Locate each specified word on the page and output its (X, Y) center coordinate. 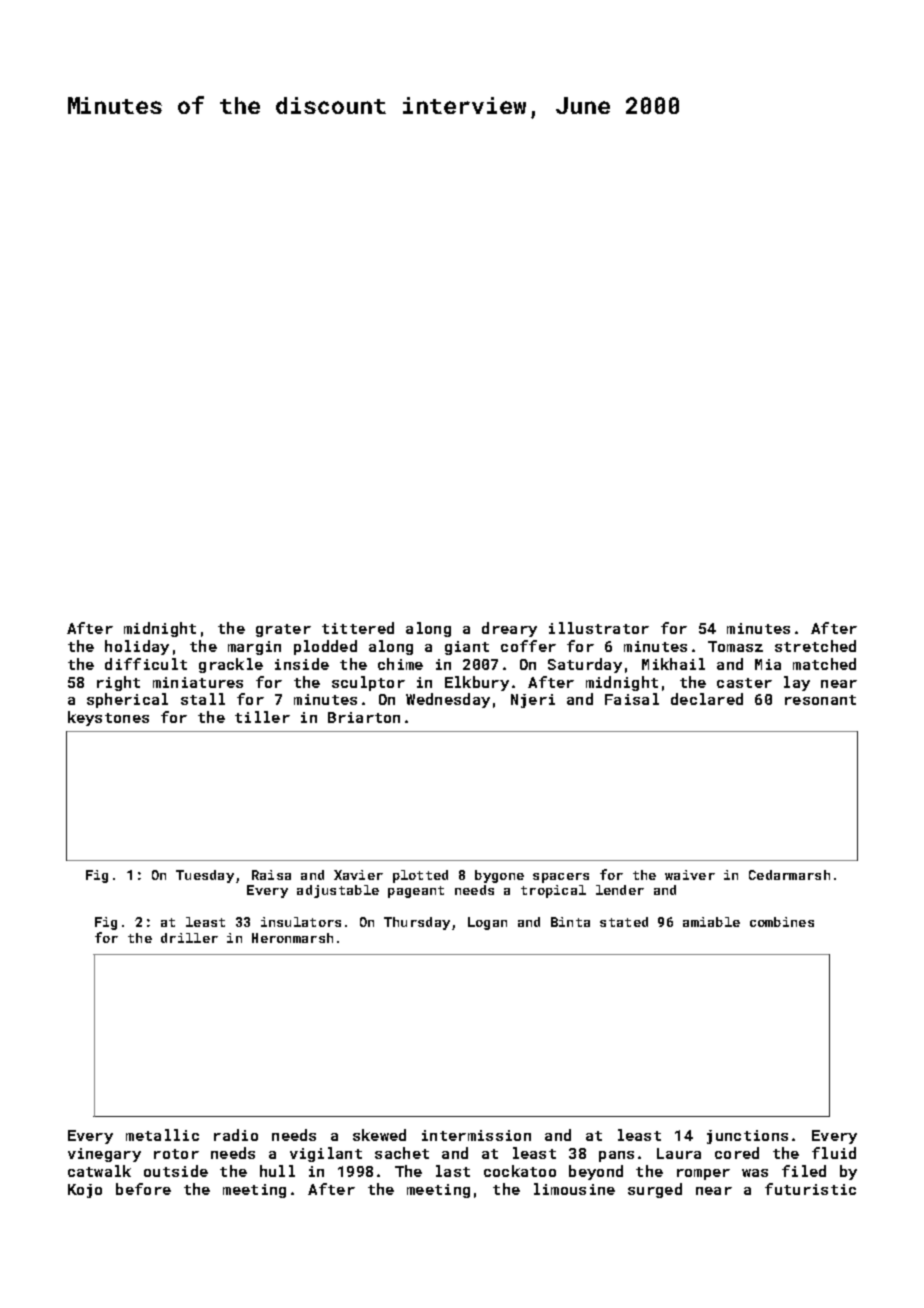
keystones (108, 718)
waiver (690, 875)
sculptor (368, 683)
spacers (561, 878)
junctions (747, 1137)
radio (236, 1135)
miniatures (198, 682)
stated (624, 922)
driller (189, 938)
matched (824, 664)
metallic (162, 1135)
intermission (476, 1135)
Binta (570, 922)
